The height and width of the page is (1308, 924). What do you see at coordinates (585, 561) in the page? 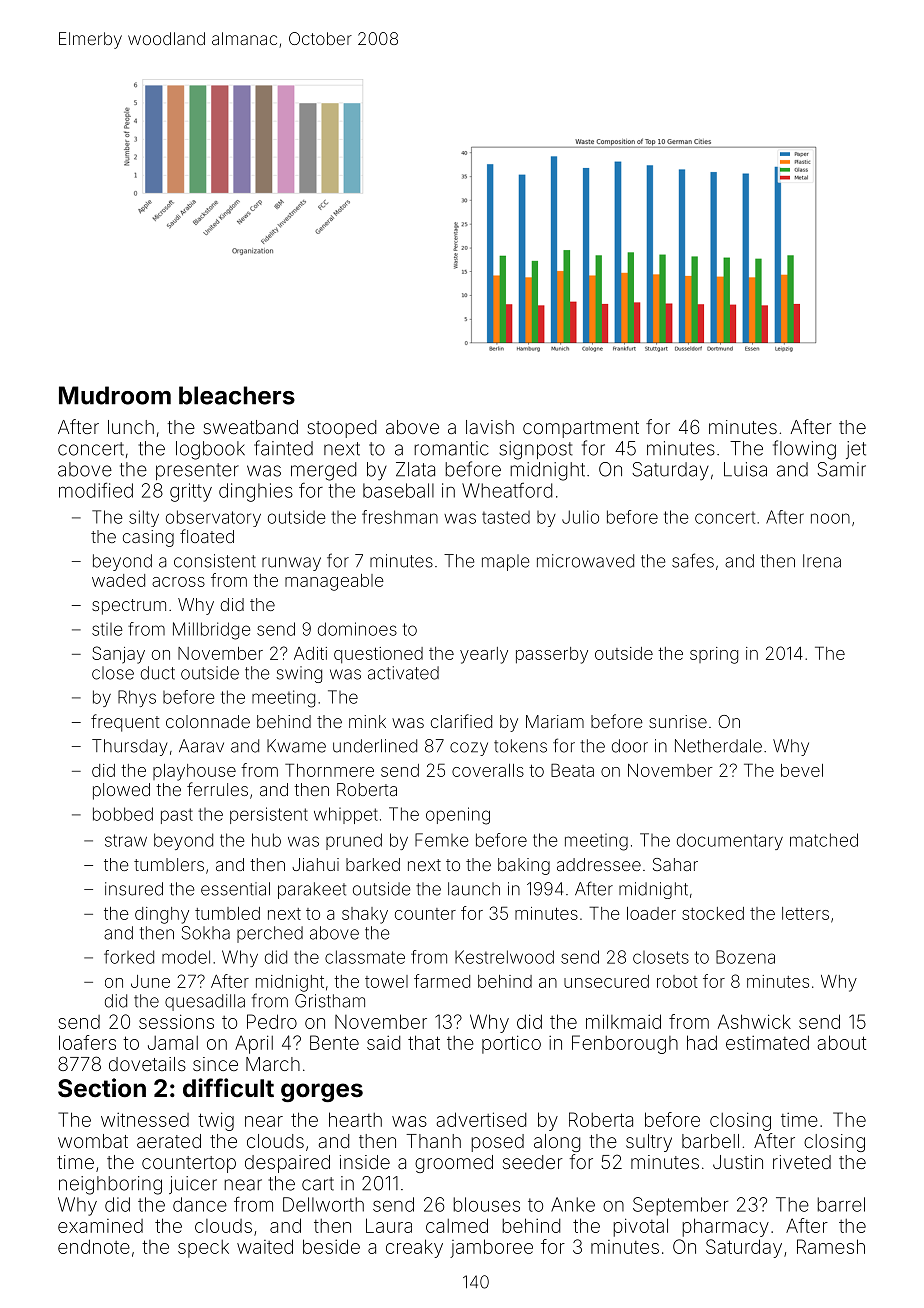
I see `microwaved` at bounding box center [585, 561].
